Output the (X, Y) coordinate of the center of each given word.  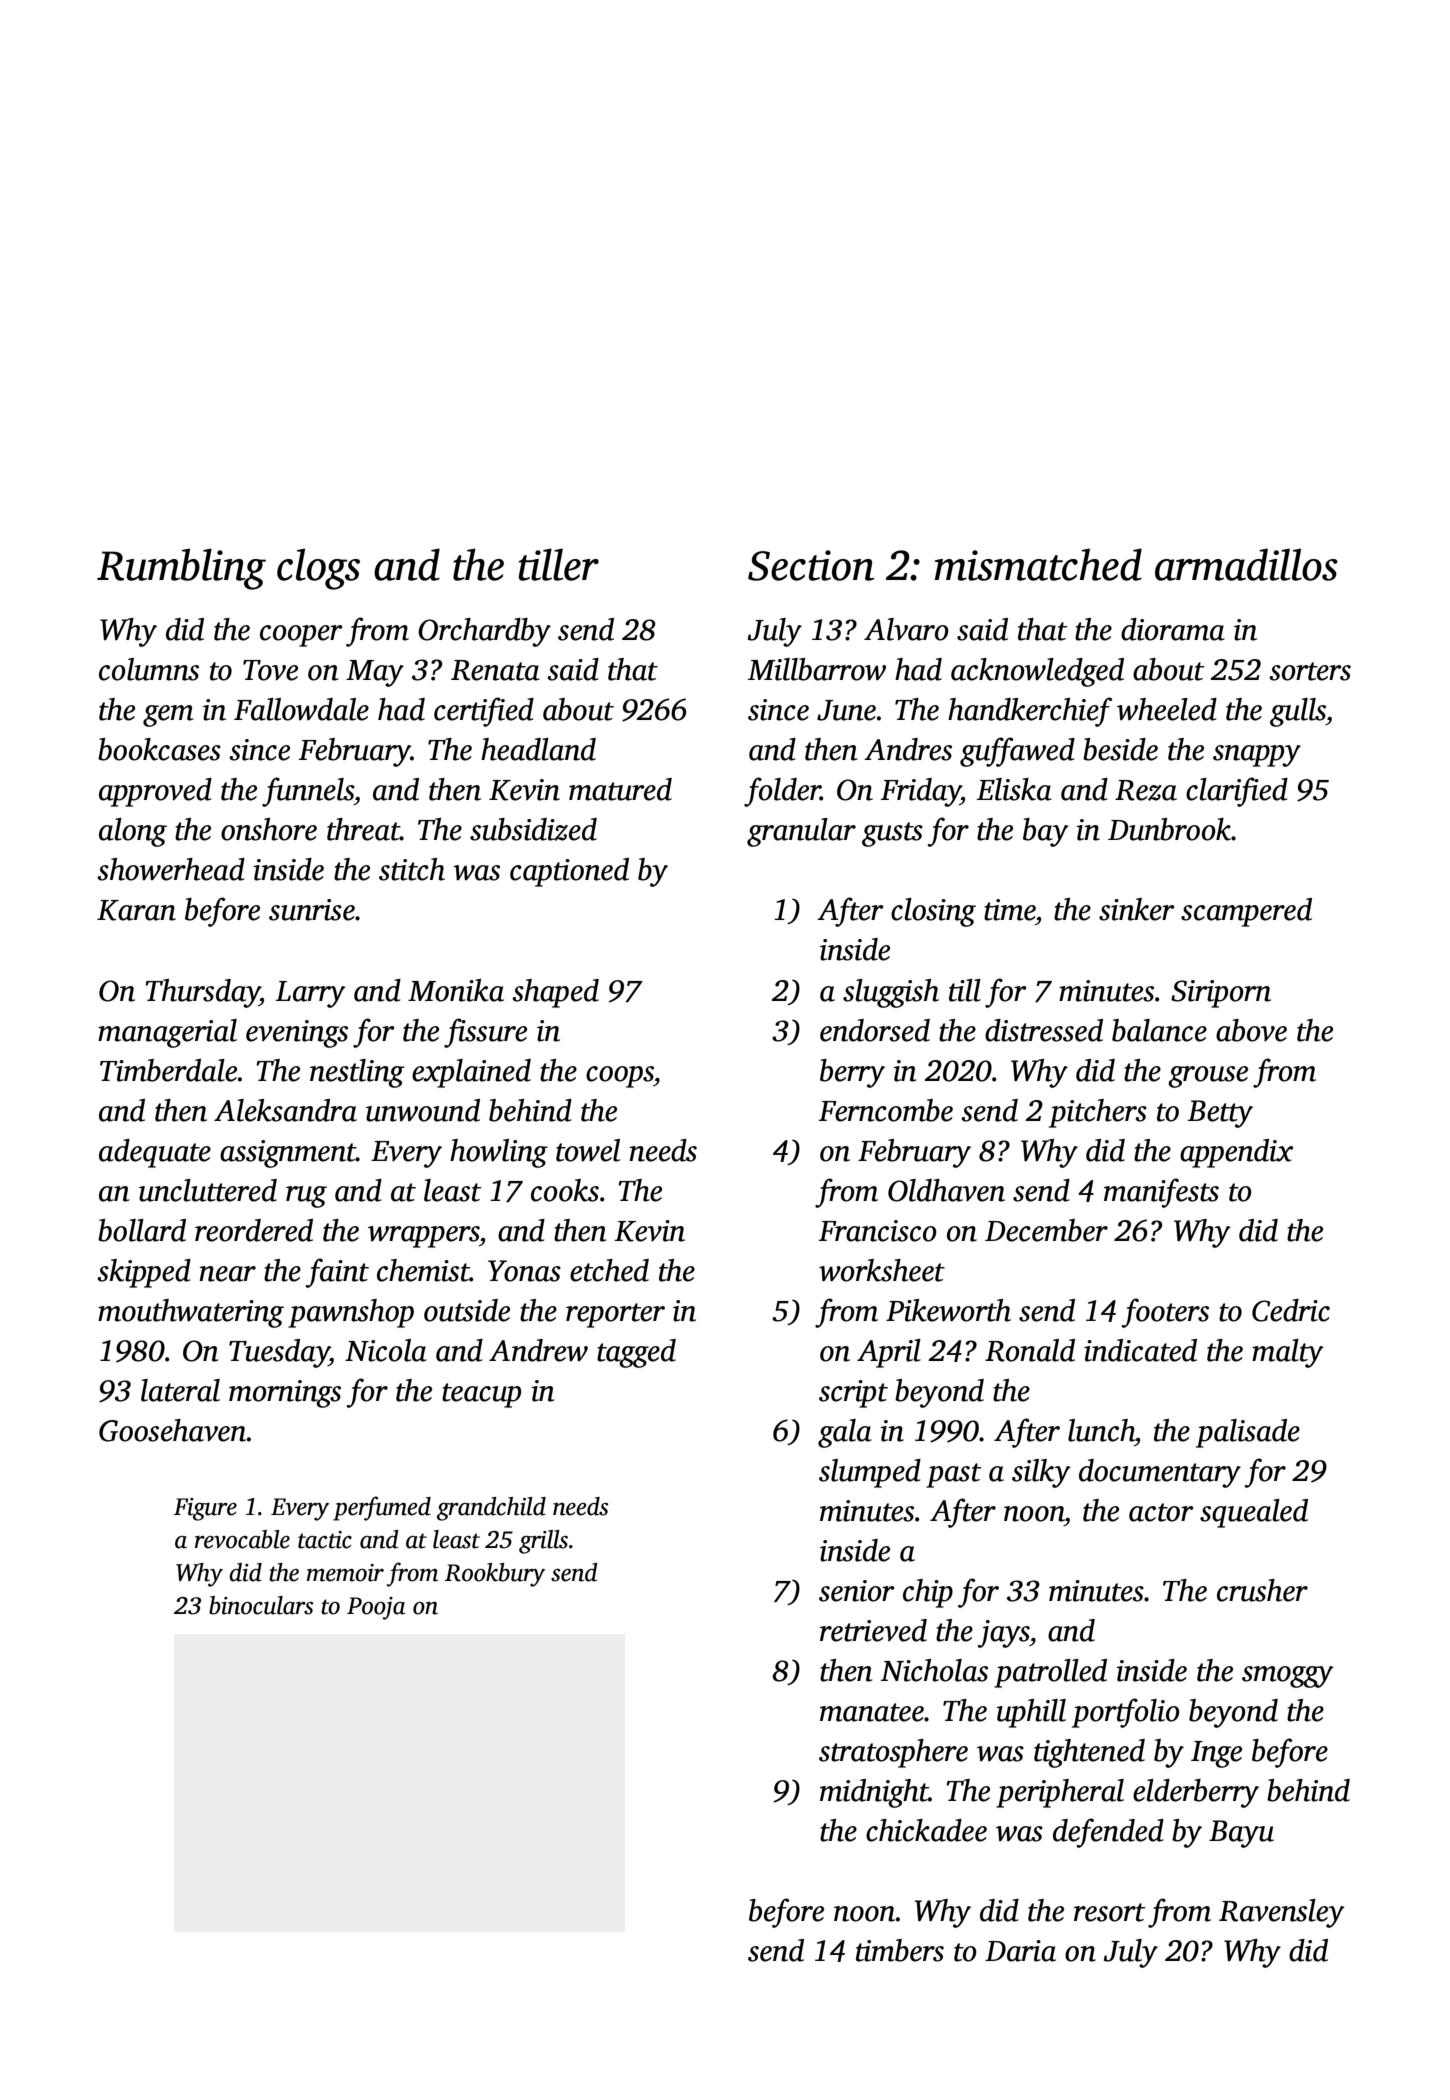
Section (811, 565)
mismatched (1038, 564)
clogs (318, 569)
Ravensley (1282, 1913)
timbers (900, 1950)
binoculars (261, 1605)
